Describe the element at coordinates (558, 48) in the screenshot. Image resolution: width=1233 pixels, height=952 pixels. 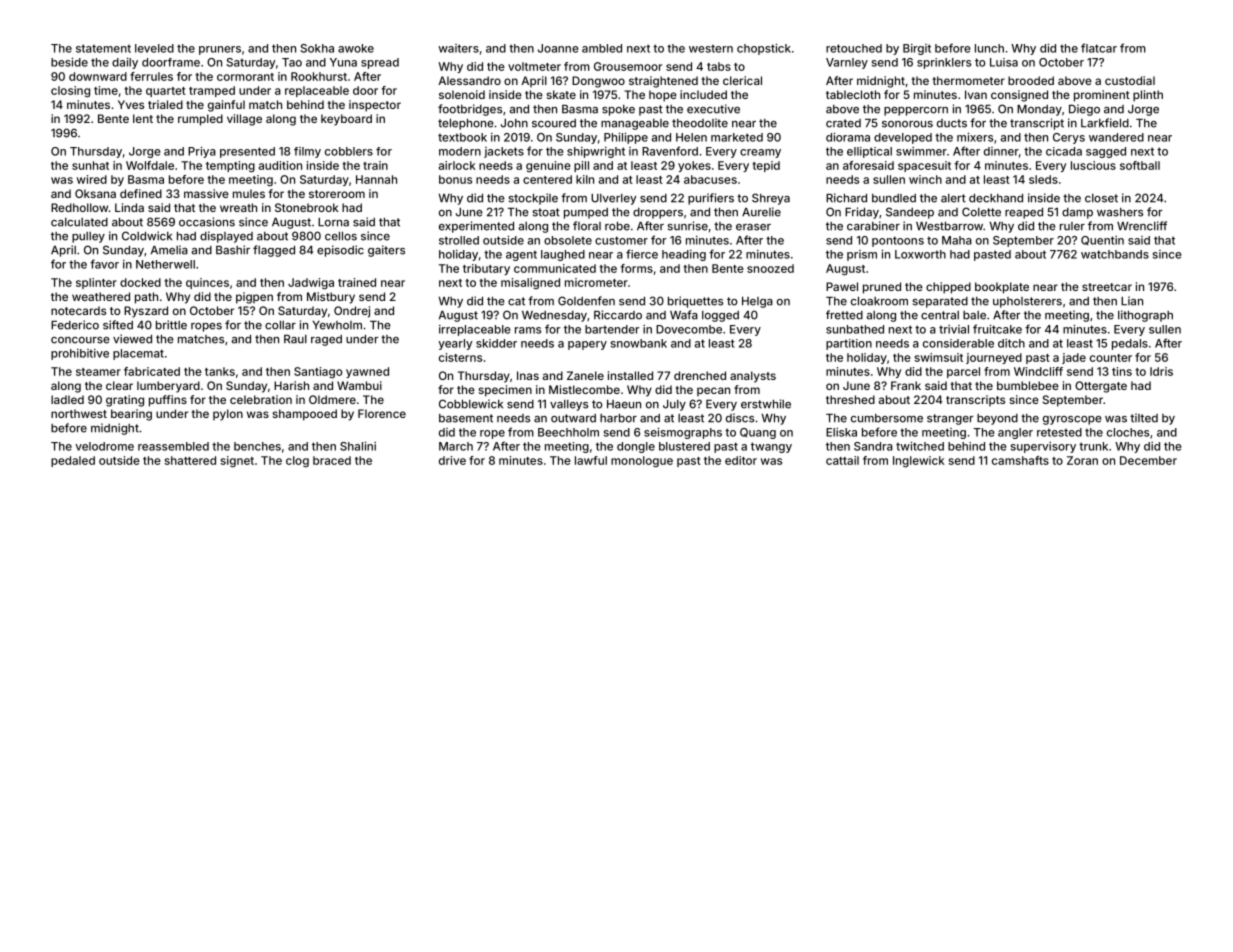
I see `Joanne` at that location.
